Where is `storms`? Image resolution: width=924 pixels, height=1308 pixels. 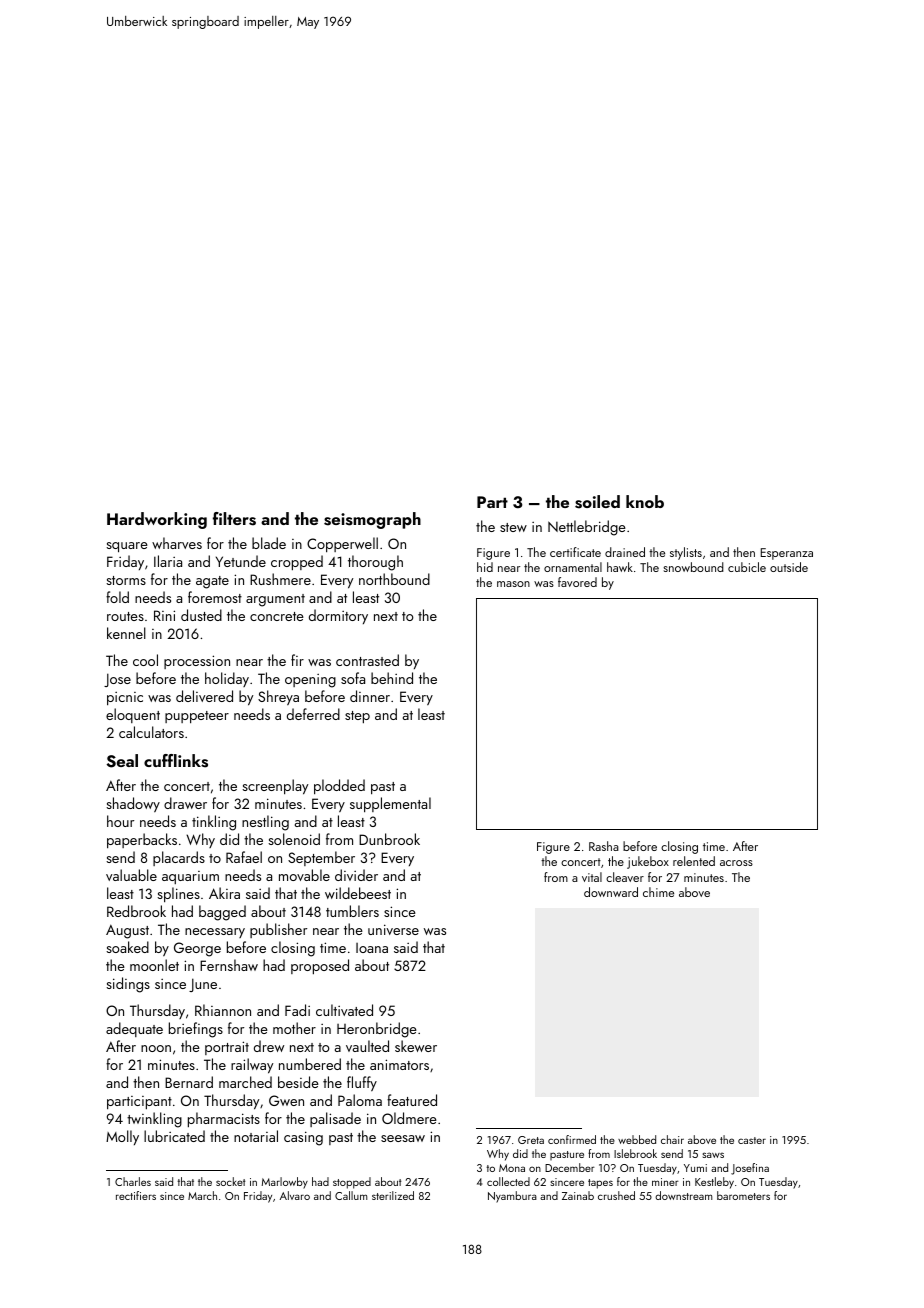
storms is located at coordinates (126, 580).
